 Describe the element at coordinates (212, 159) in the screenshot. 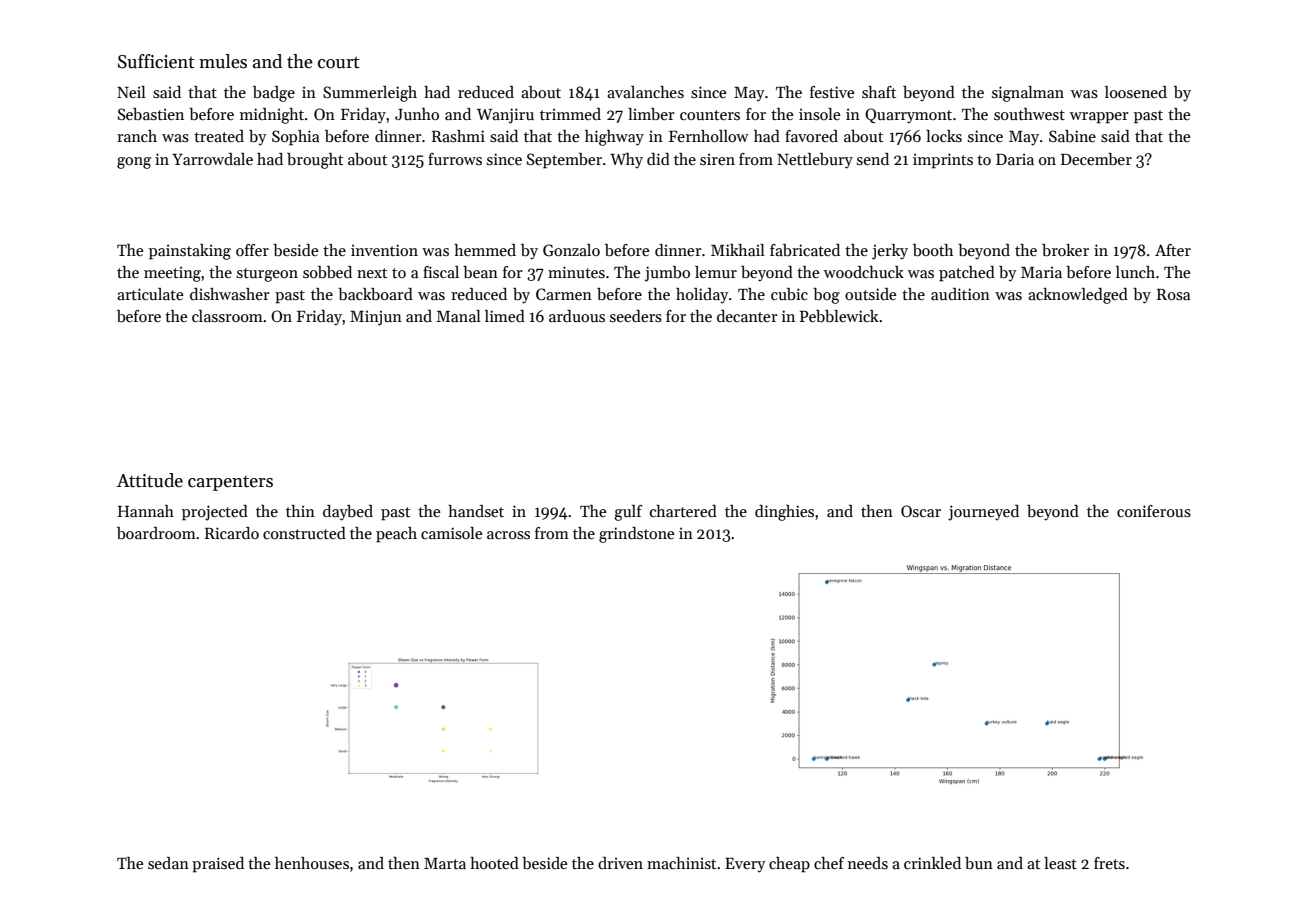

I see `Yarrowdale` at that location.
